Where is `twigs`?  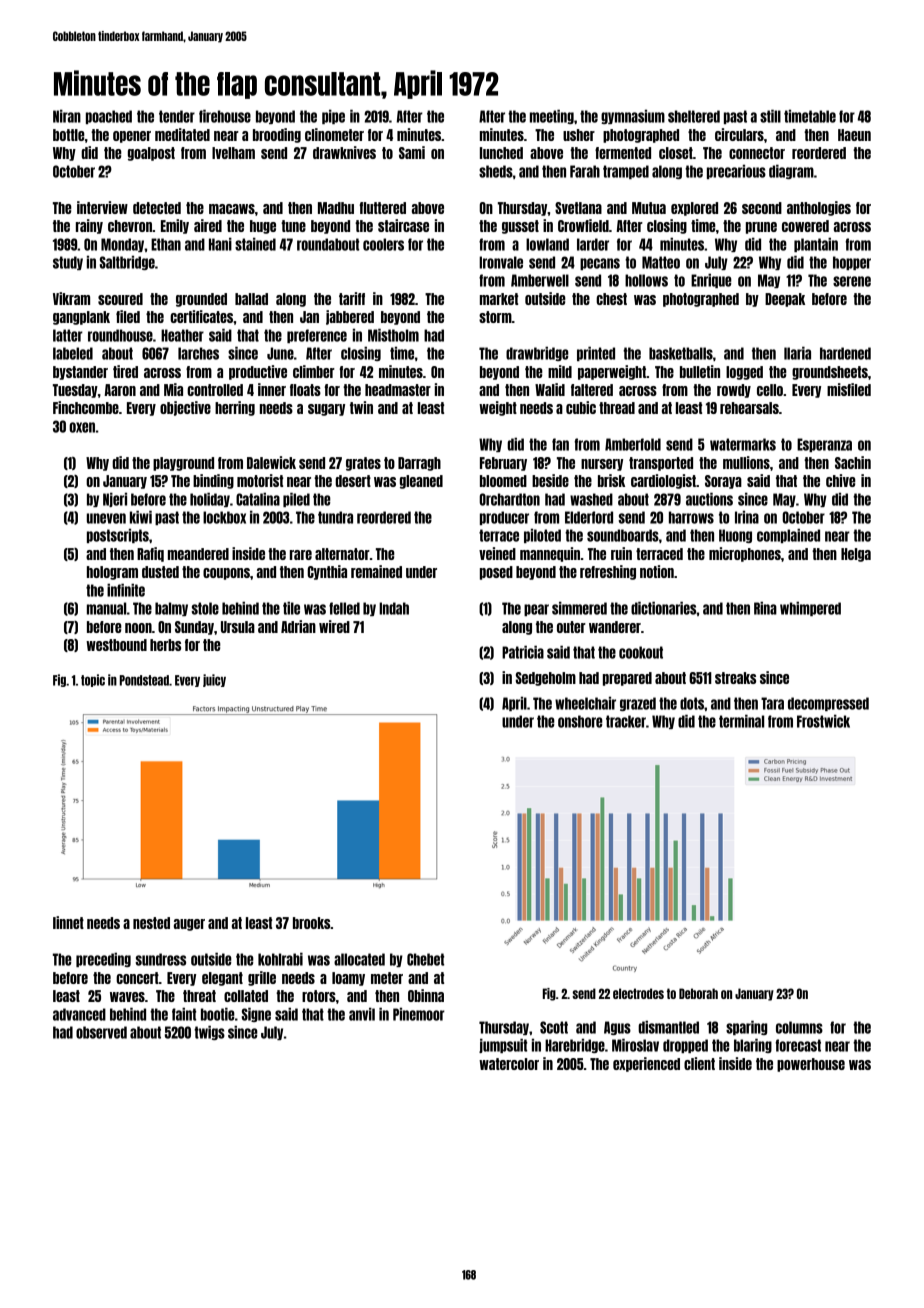 twigs is located at coordinates (209, 1032).
